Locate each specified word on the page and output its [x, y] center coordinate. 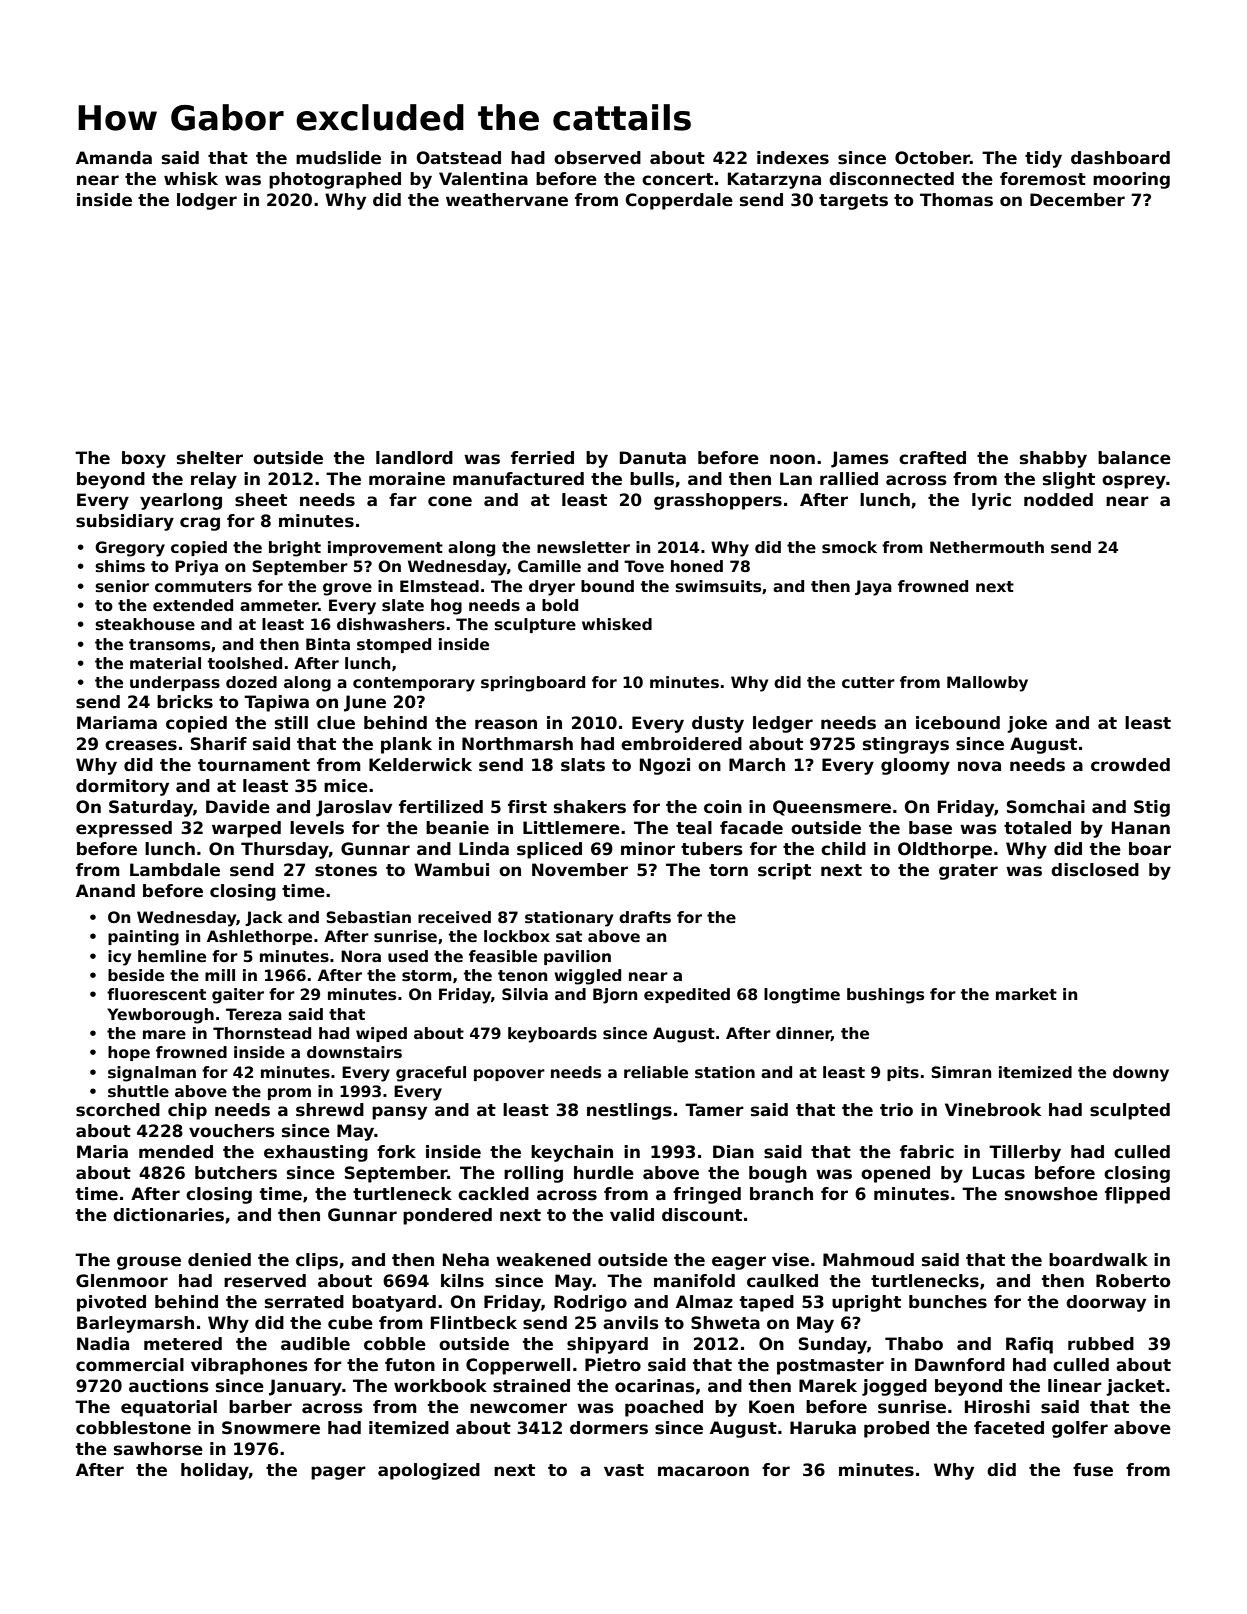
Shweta [725, 1323]
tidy [1043, 159]
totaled [1037, 828]
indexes [793, 158]
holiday [215, 1471]
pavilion [577, 957]
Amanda [114, 158]
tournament [254, 765]
